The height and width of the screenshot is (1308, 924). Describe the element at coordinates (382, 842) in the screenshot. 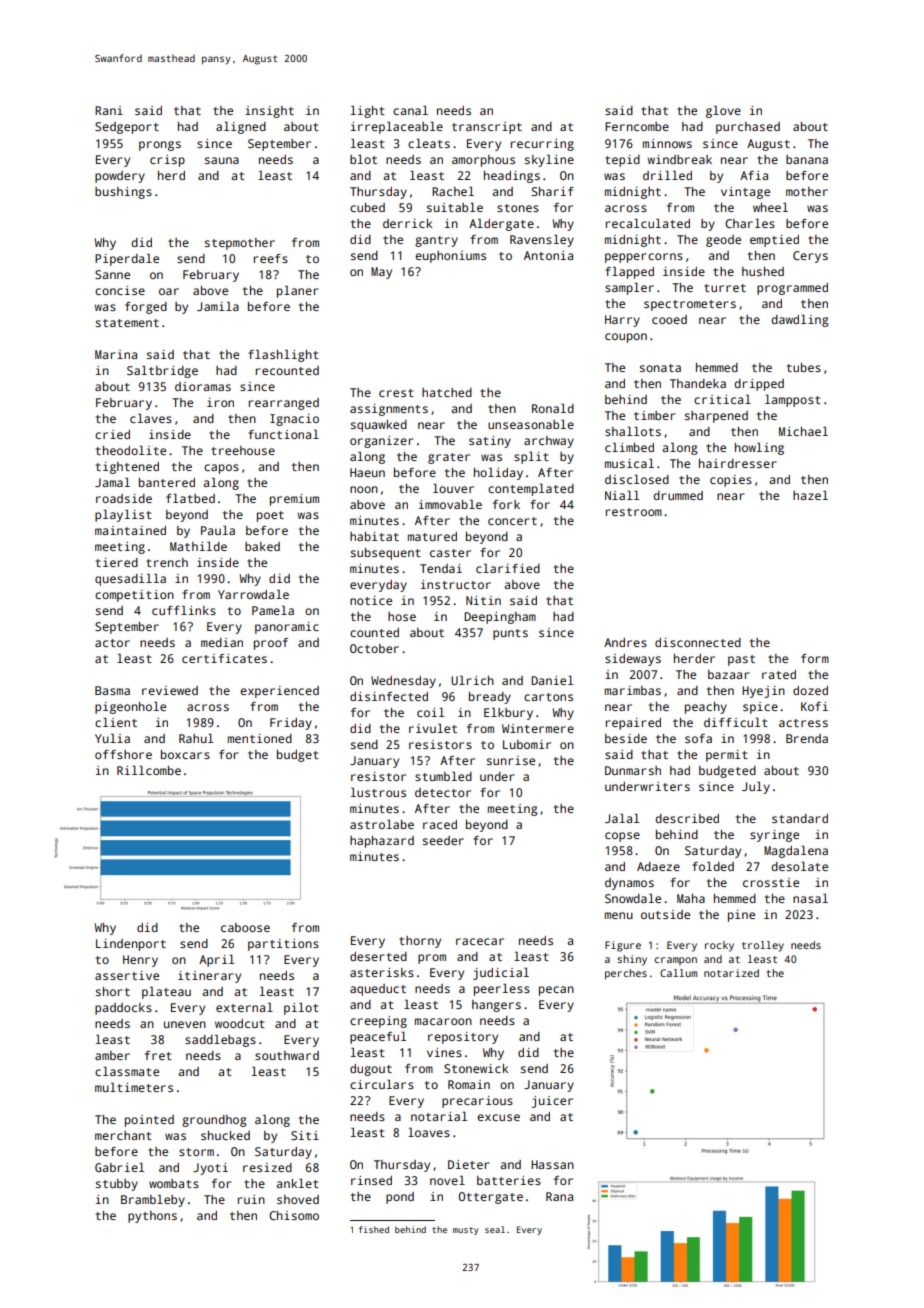

I see `haphazard` at that location.
